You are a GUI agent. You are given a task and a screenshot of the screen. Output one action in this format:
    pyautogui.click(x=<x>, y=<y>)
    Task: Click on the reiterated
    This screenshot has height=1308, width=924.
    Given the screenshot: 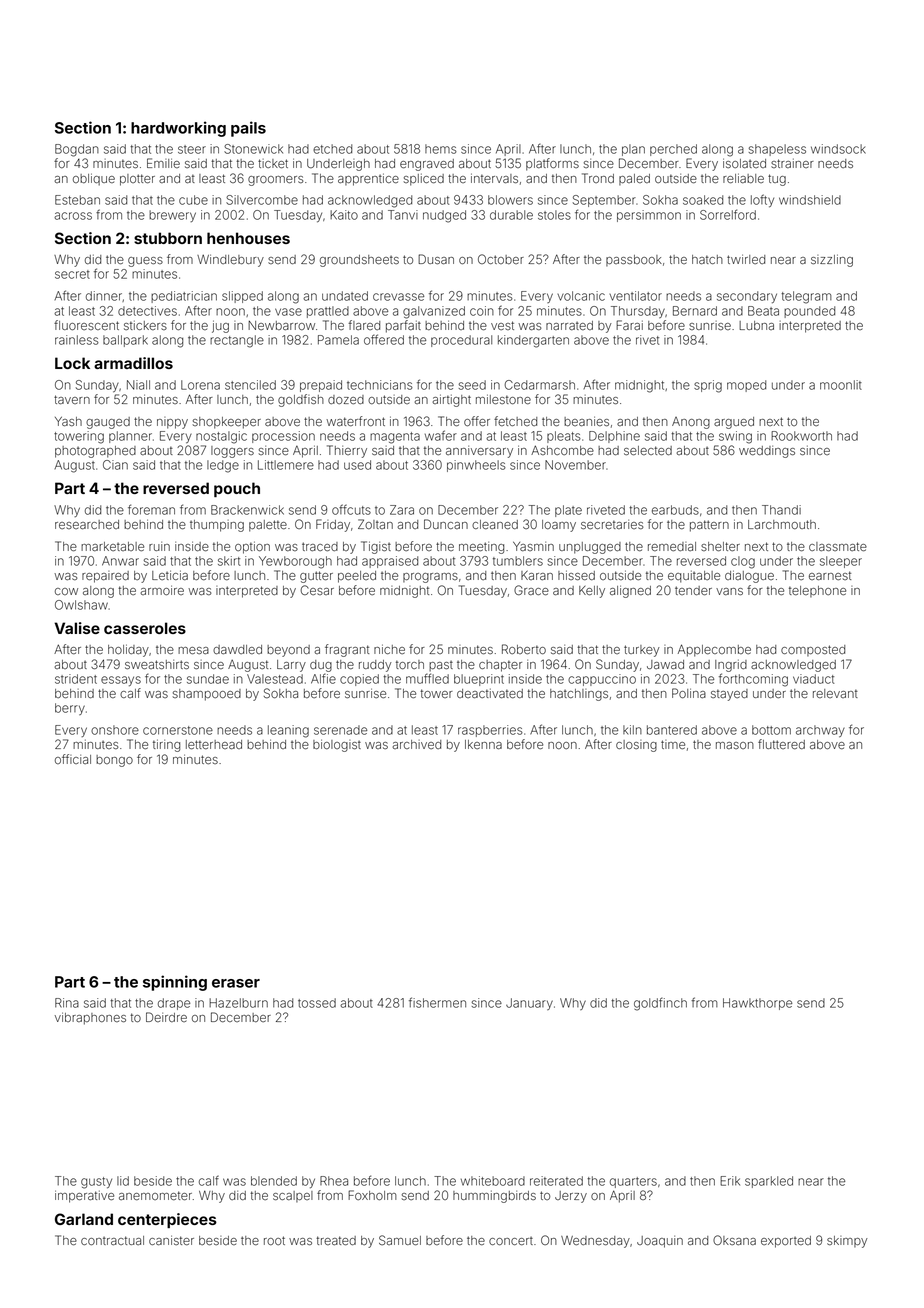 What is the action you would take?
    pyautogui.click(x=556, y=1181)
